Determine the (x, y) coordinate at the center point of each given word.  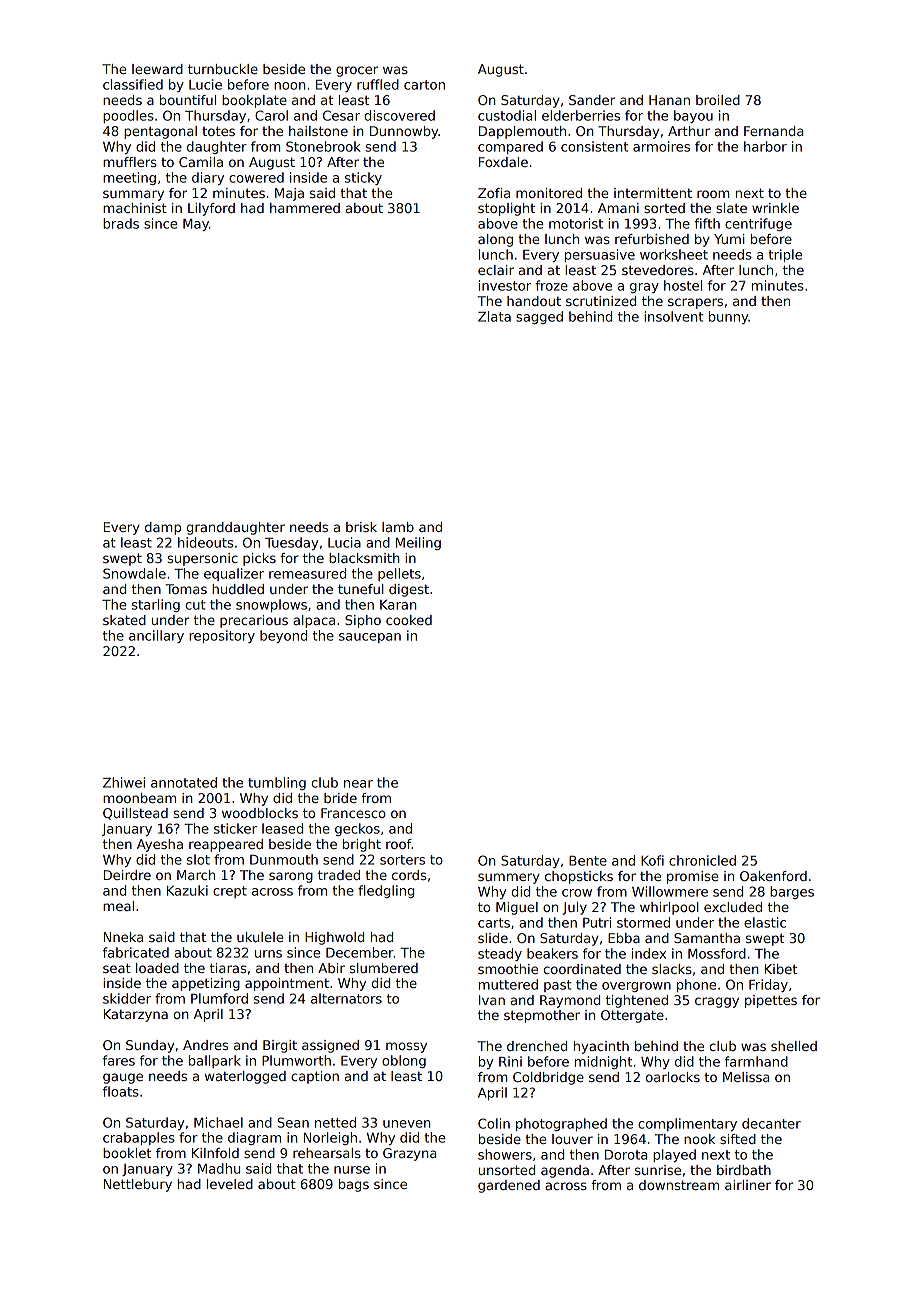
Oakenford (773, 876)
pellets (399, 574)
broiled (718, 100)
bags (354, 1185)
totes (218, 131)
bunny (729, 317)
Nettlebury (138, 1185)
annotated (184, 782)
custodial (507, 115)
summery (509, 878)
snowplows (271, 605)
